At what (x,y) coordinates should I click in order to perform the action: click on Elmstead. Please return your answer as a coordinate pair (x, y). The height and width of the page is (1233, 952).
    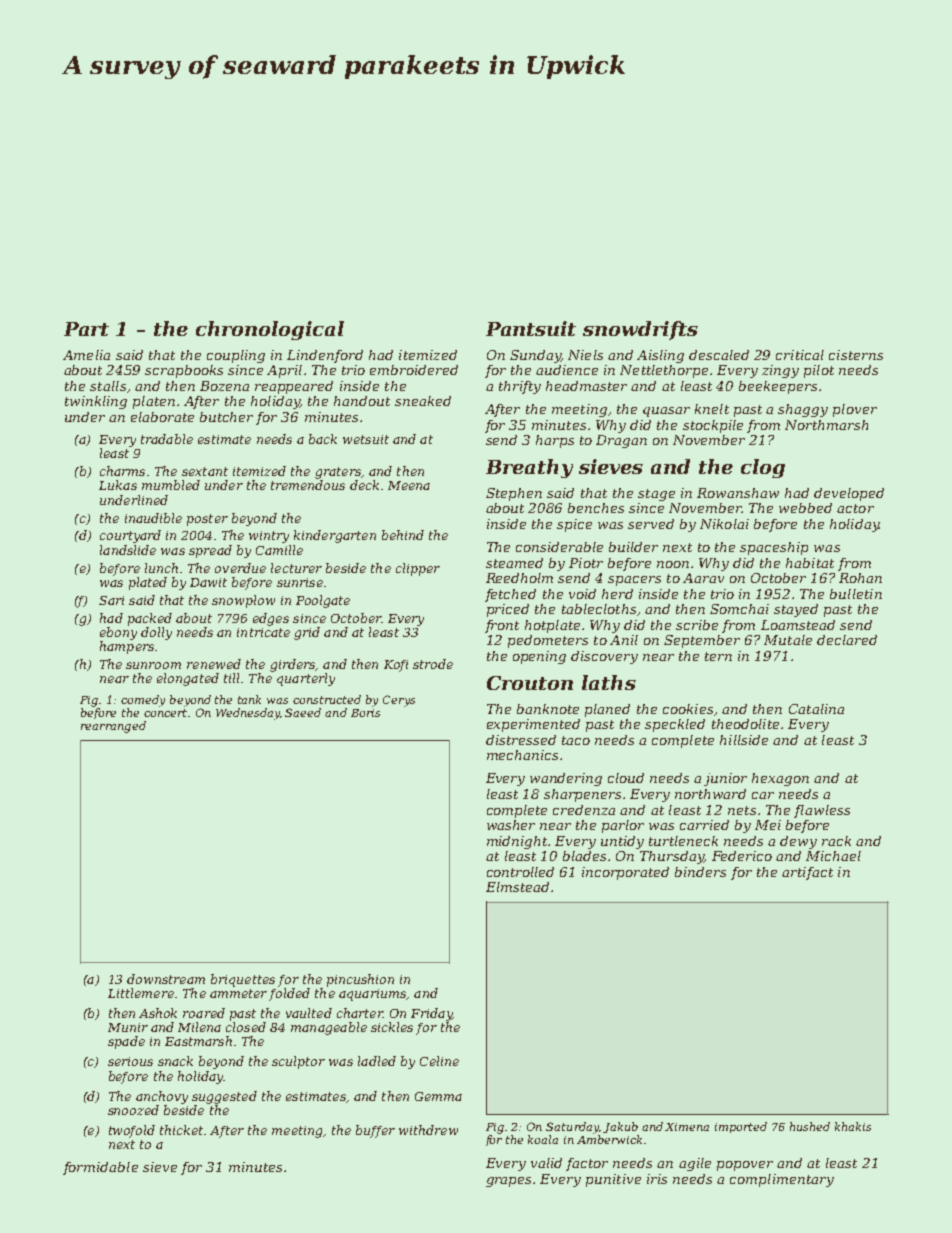
    Looking at the image, I should click on (517, 887).
